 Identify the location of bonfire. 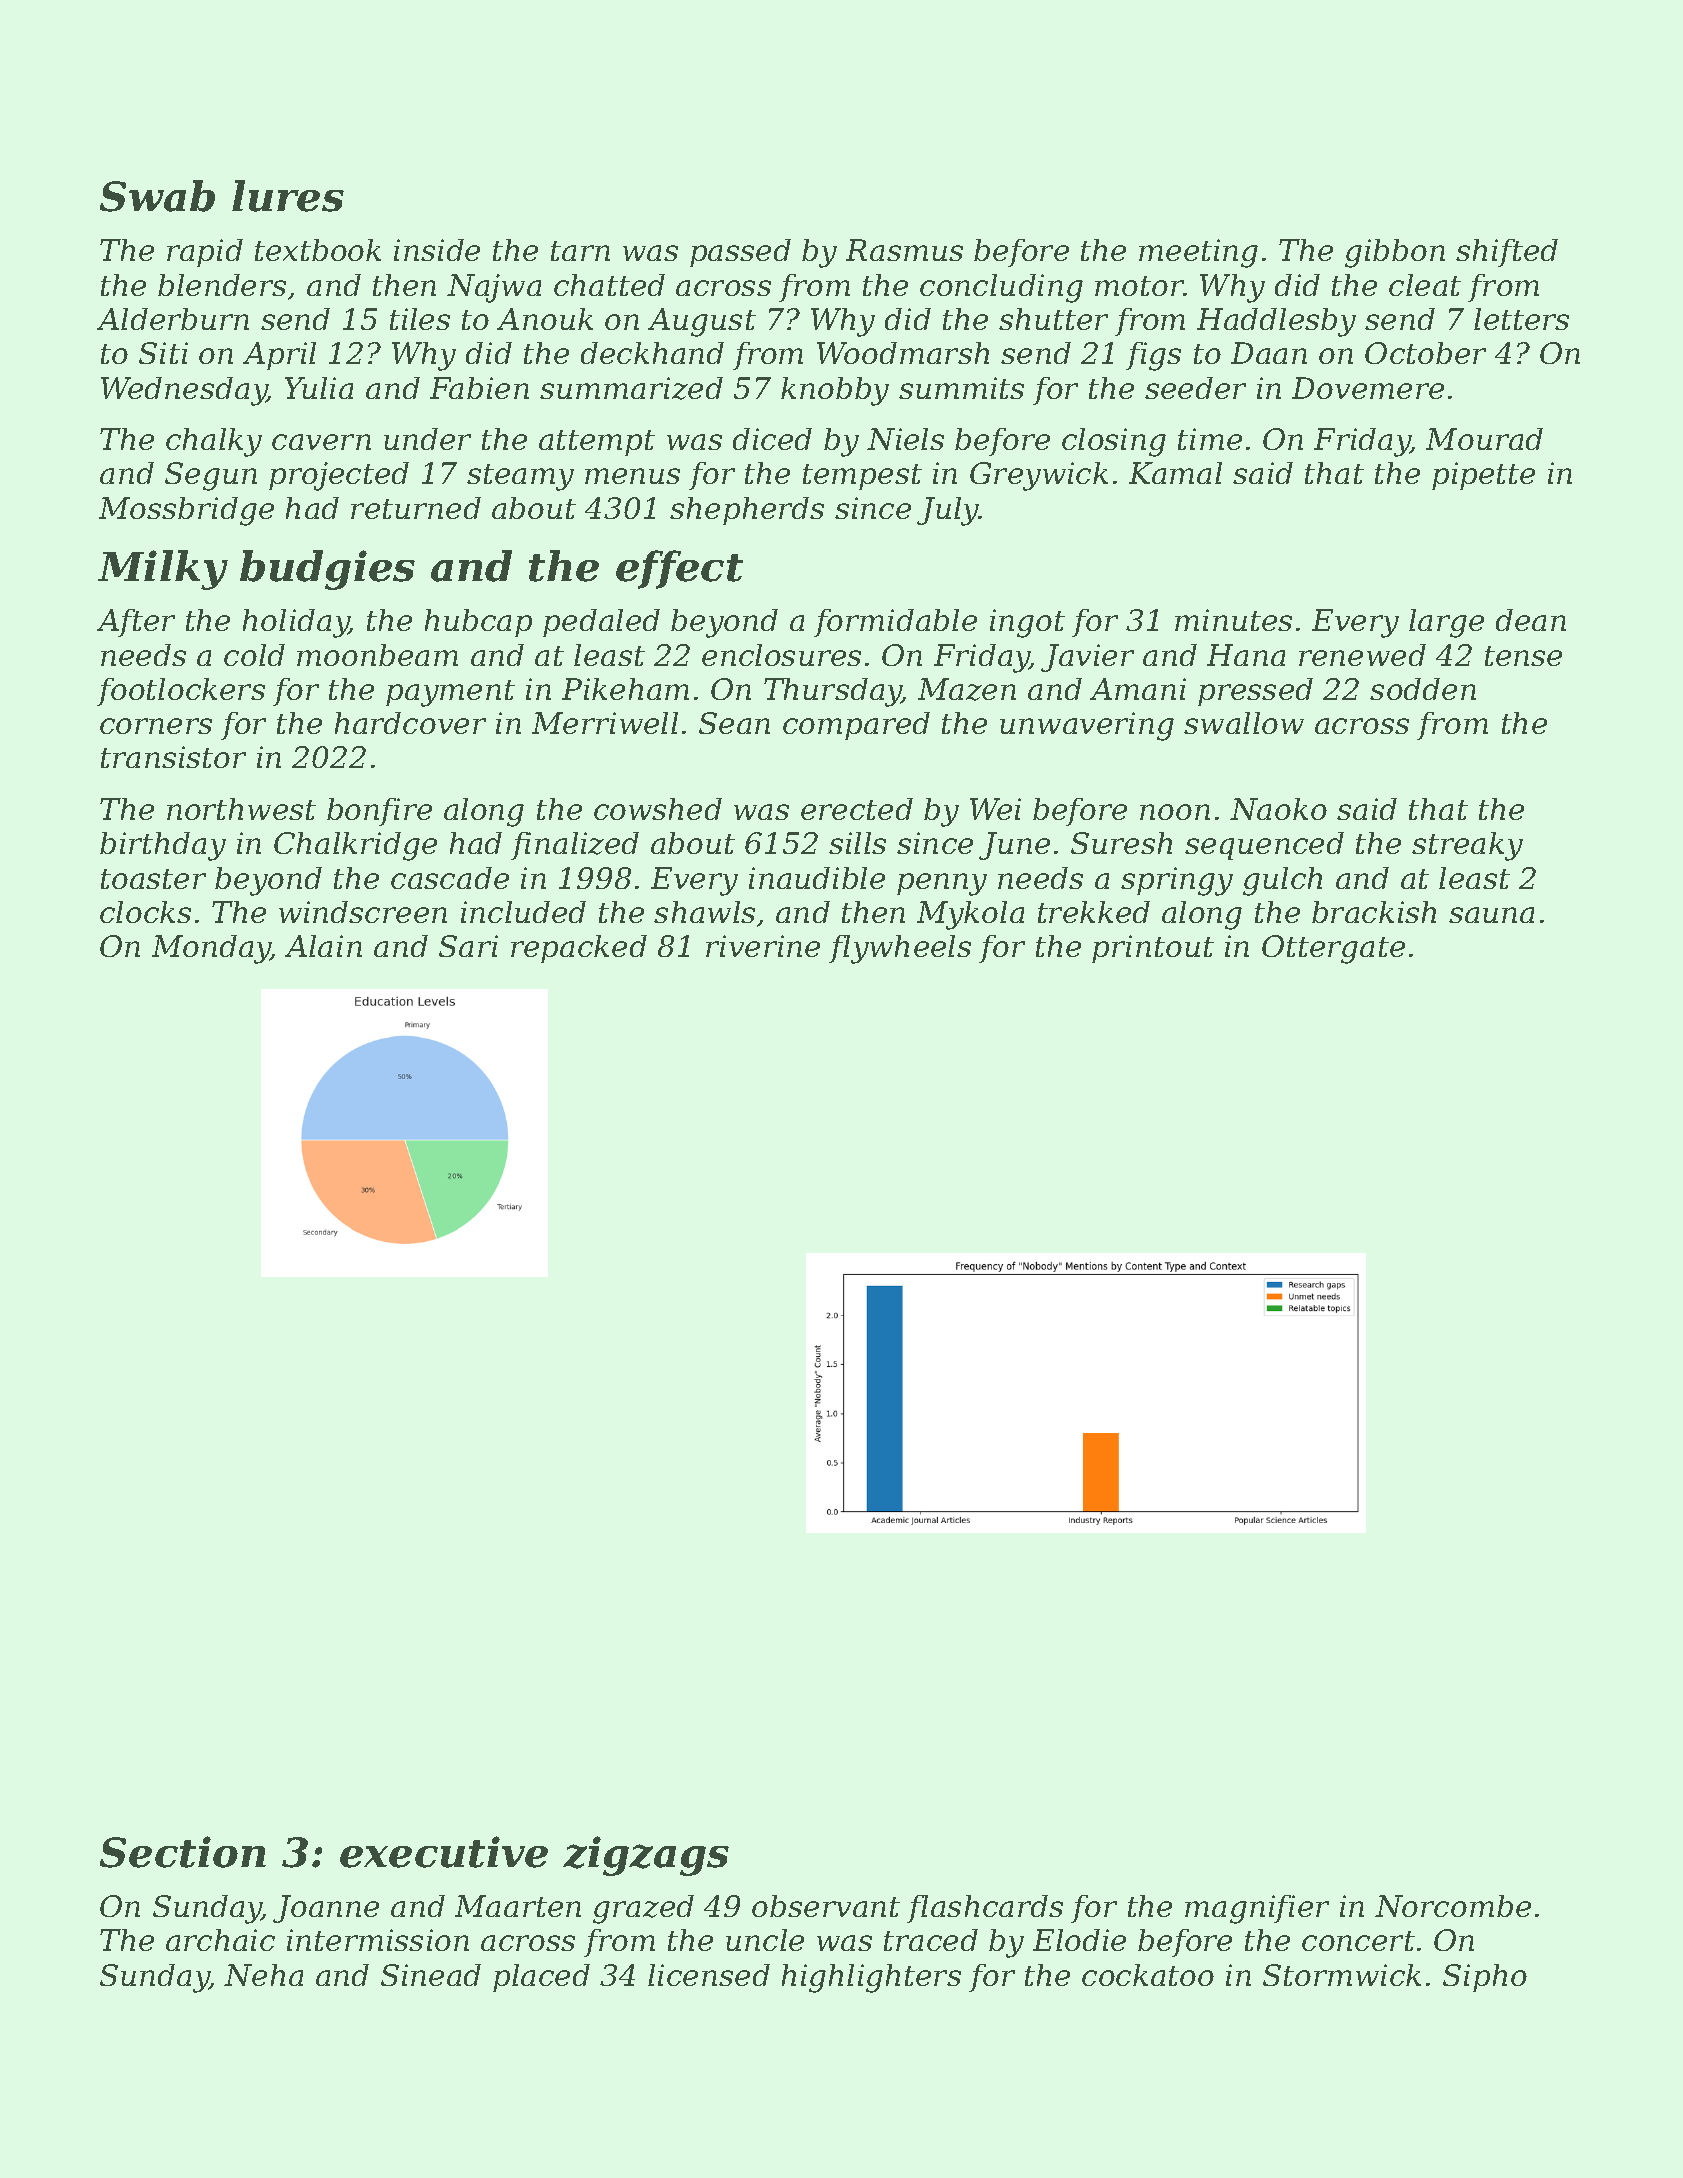
(379, 812).
